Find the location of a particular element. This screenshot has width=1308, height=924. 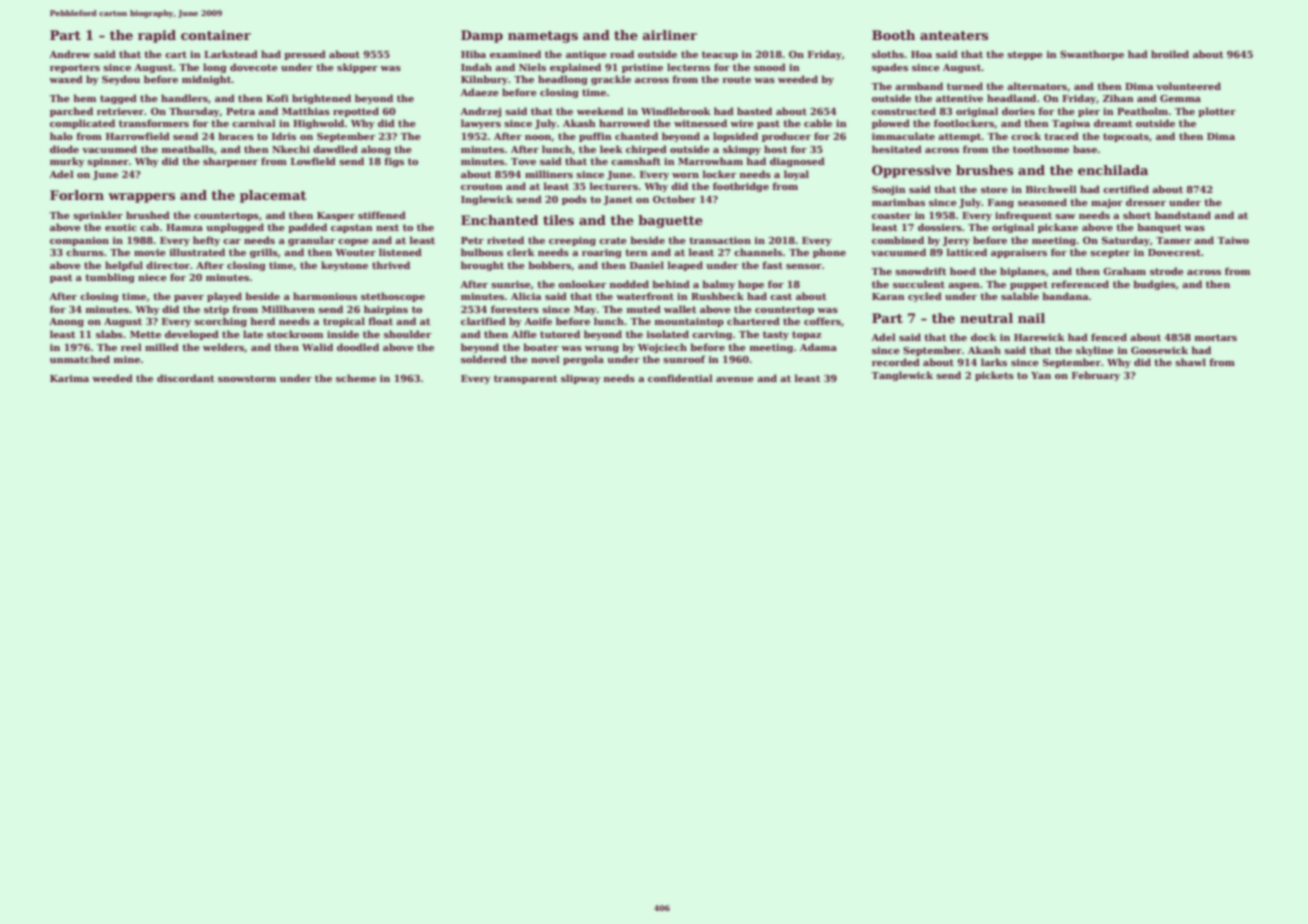

transaction is located at coordinates (720, 240).
